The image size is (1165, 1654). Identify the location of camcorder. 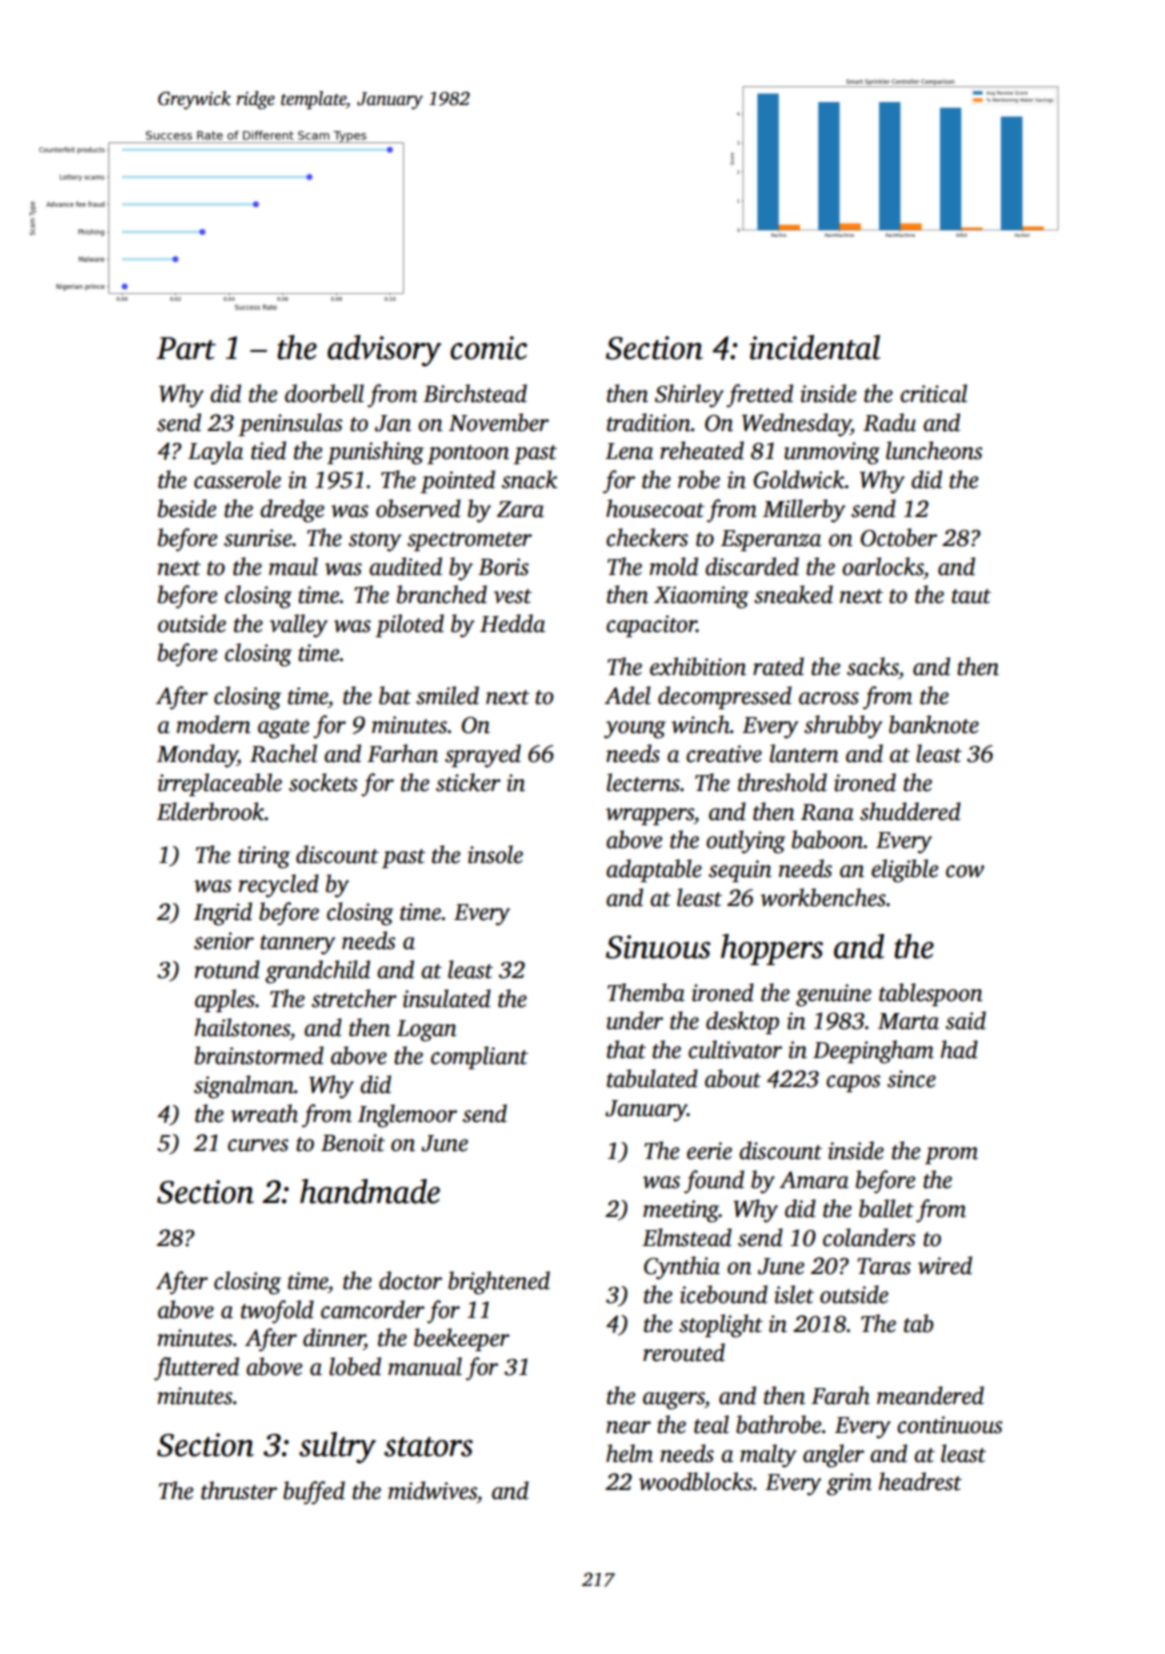
(373, 1309).
